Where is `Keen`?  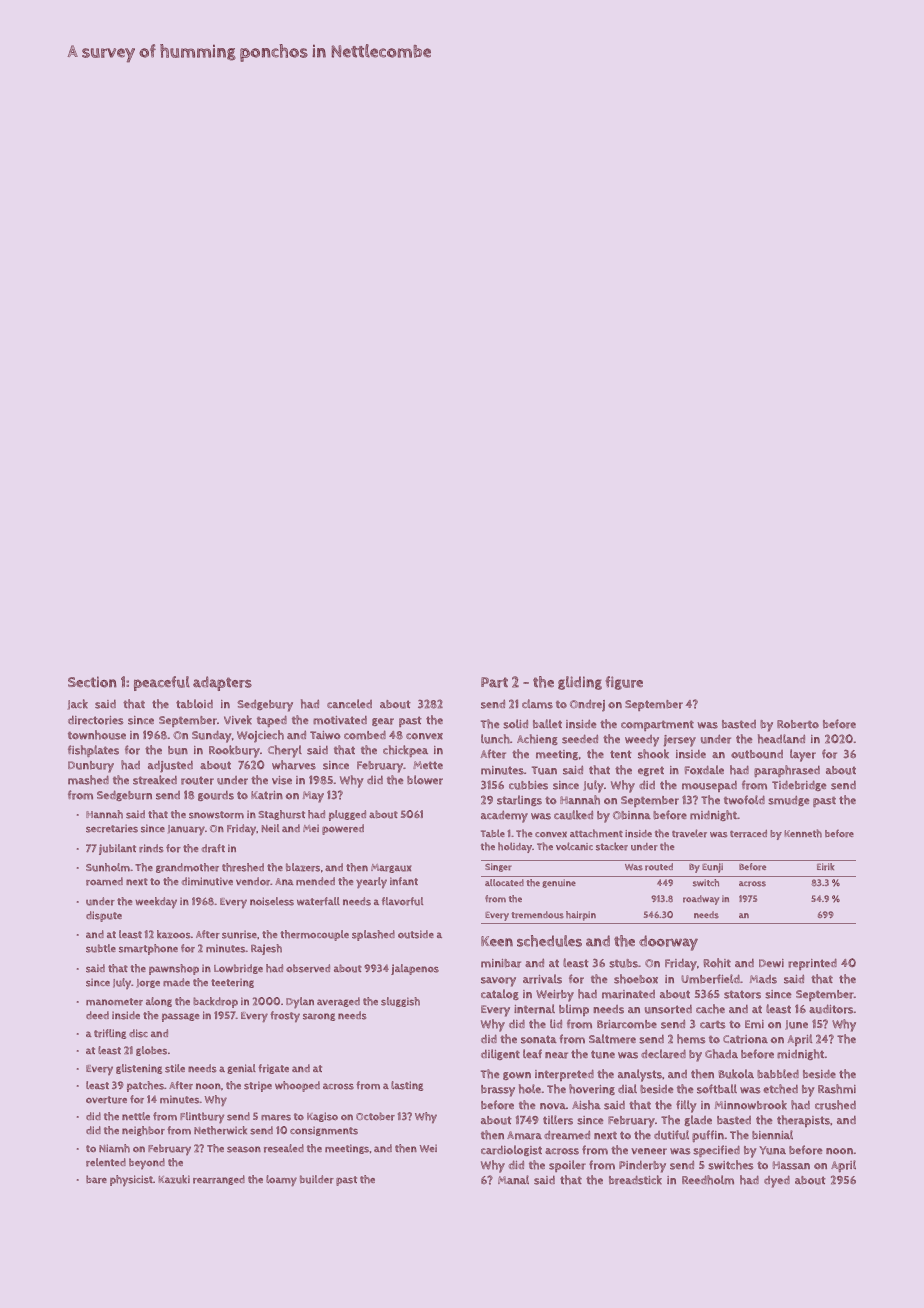 Keen is located at coordinates (497, 941).
